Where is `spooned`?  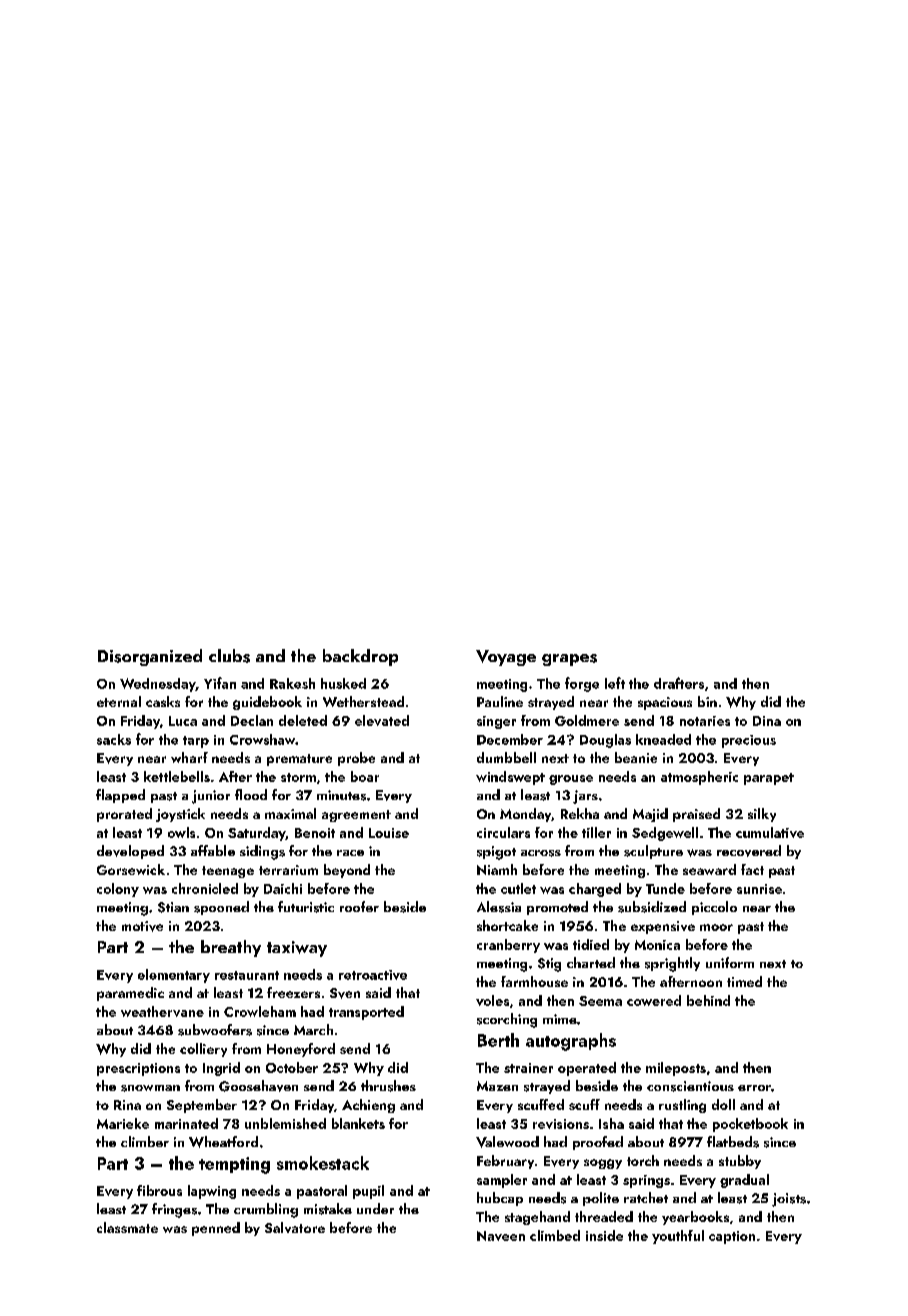
spooned is located at coordinates (221, 908).
